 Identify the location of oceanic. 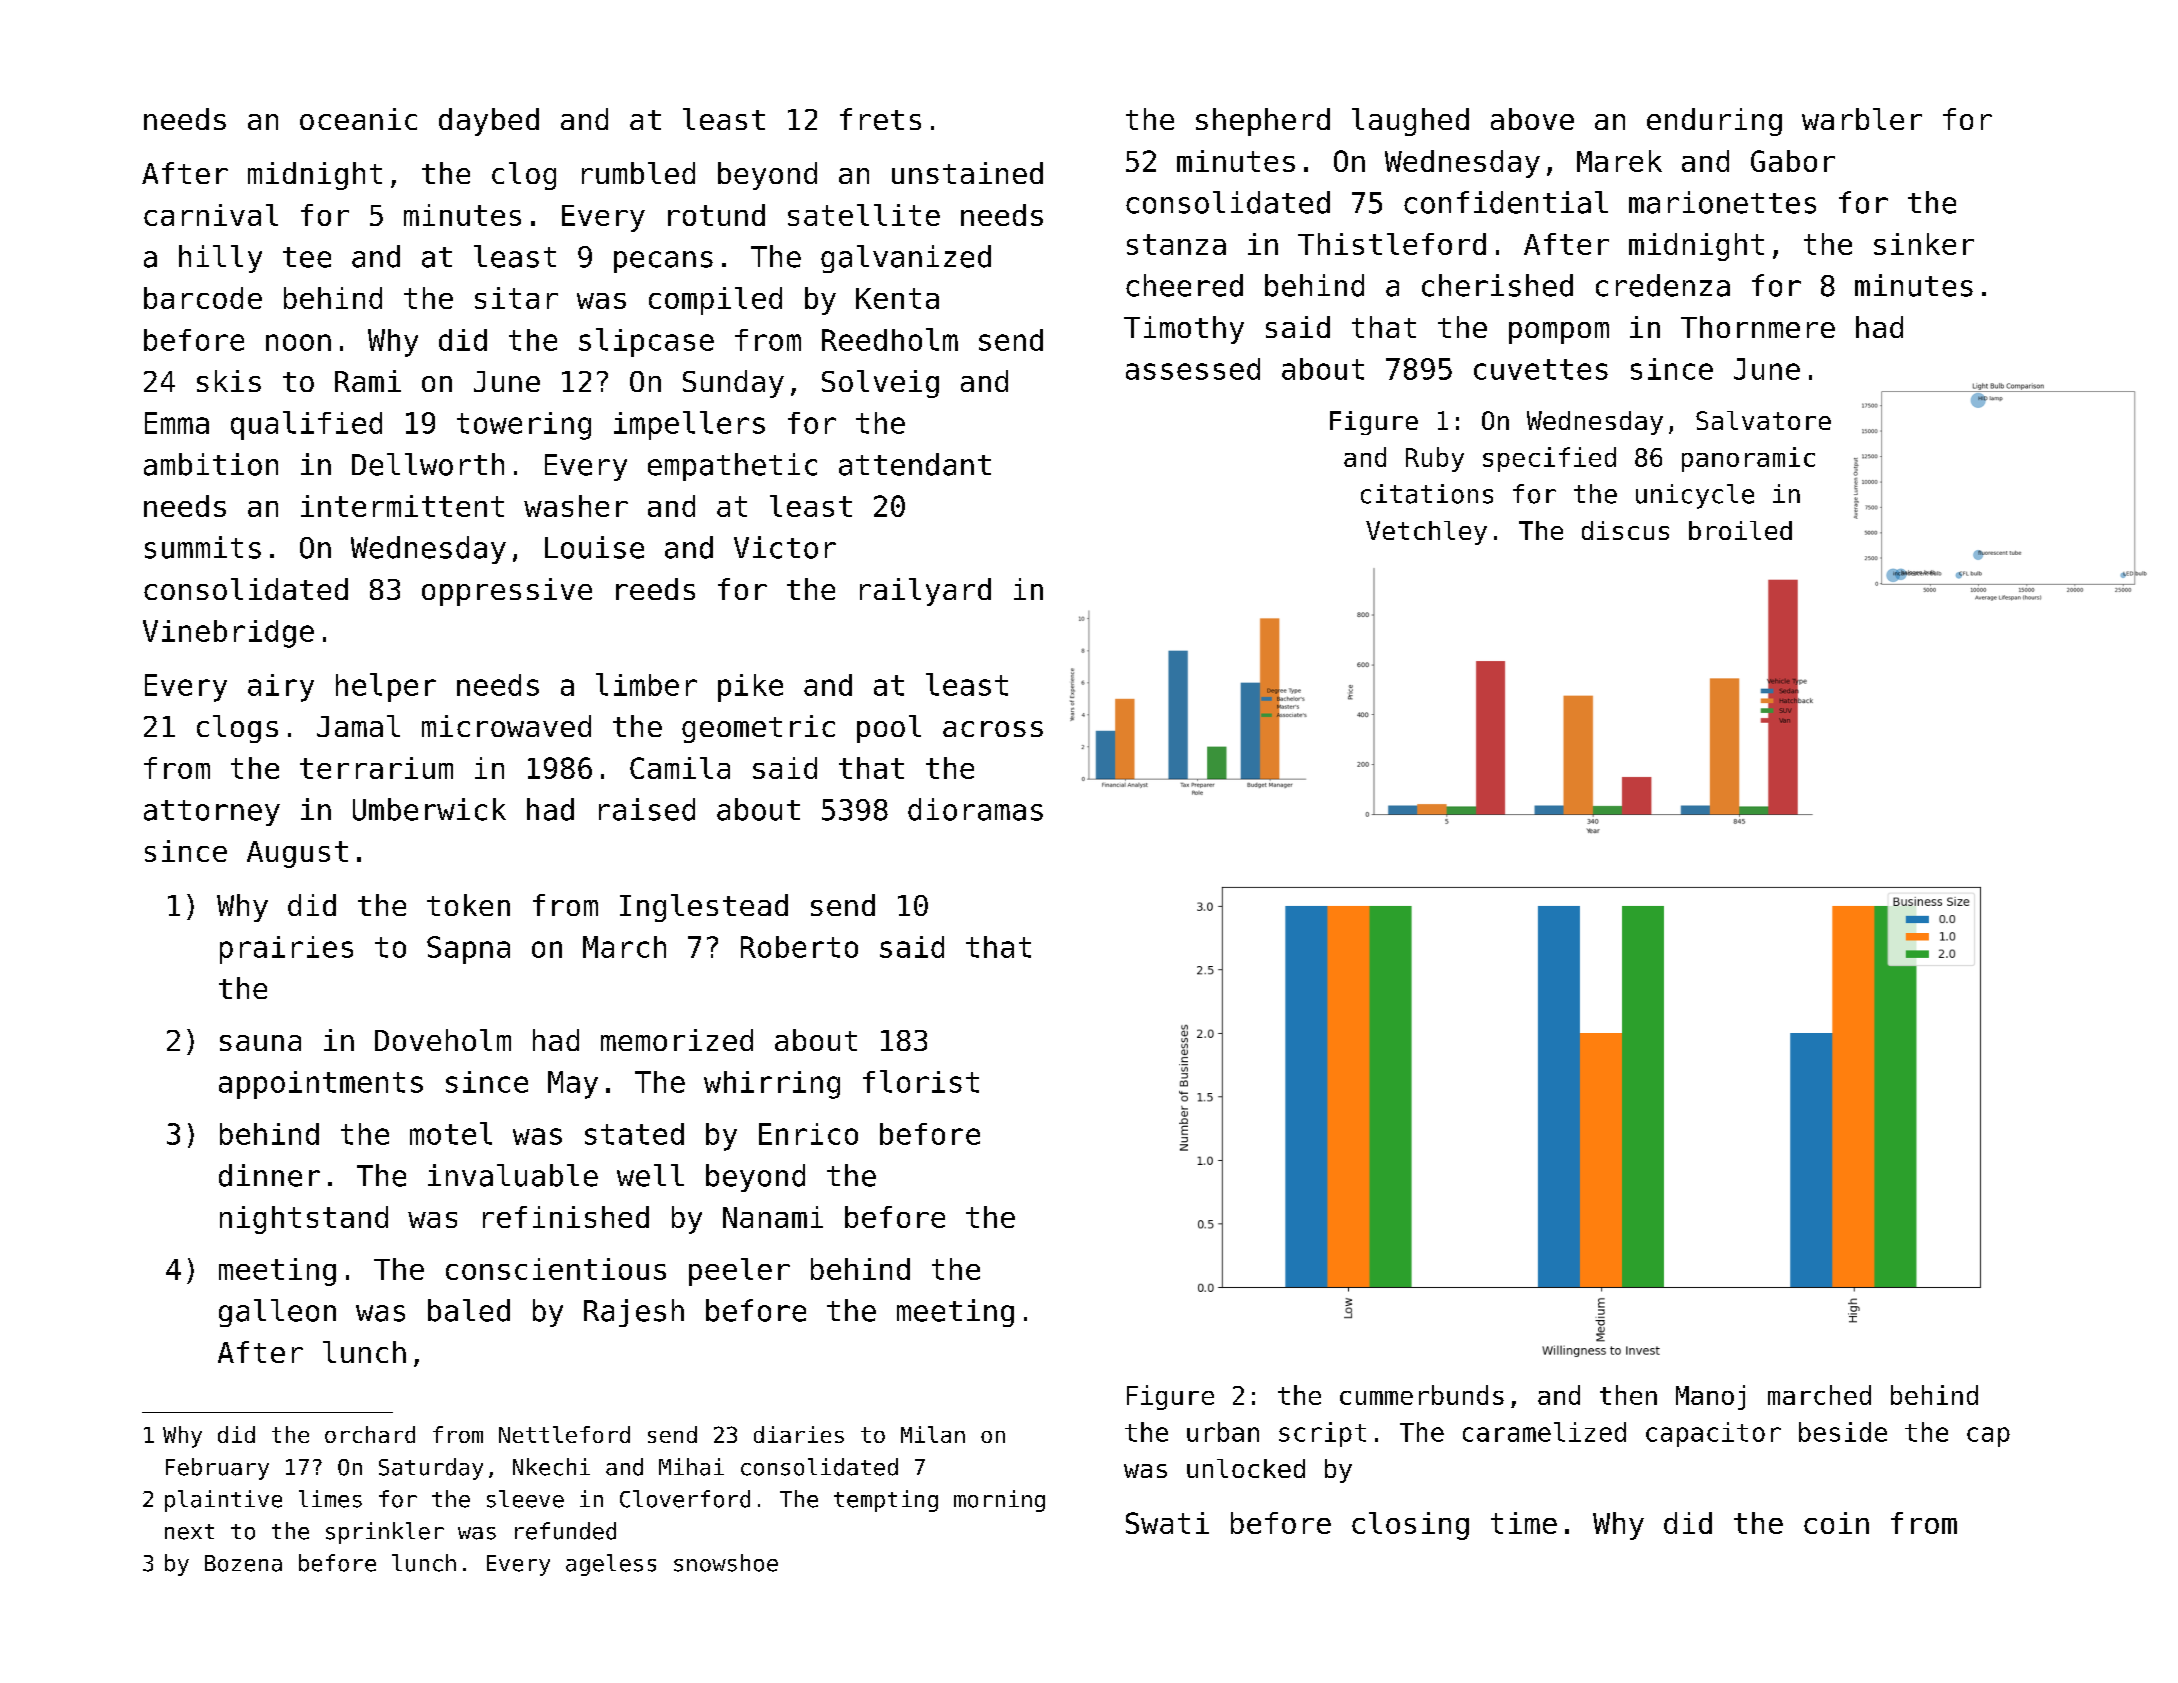
(358, 119).
